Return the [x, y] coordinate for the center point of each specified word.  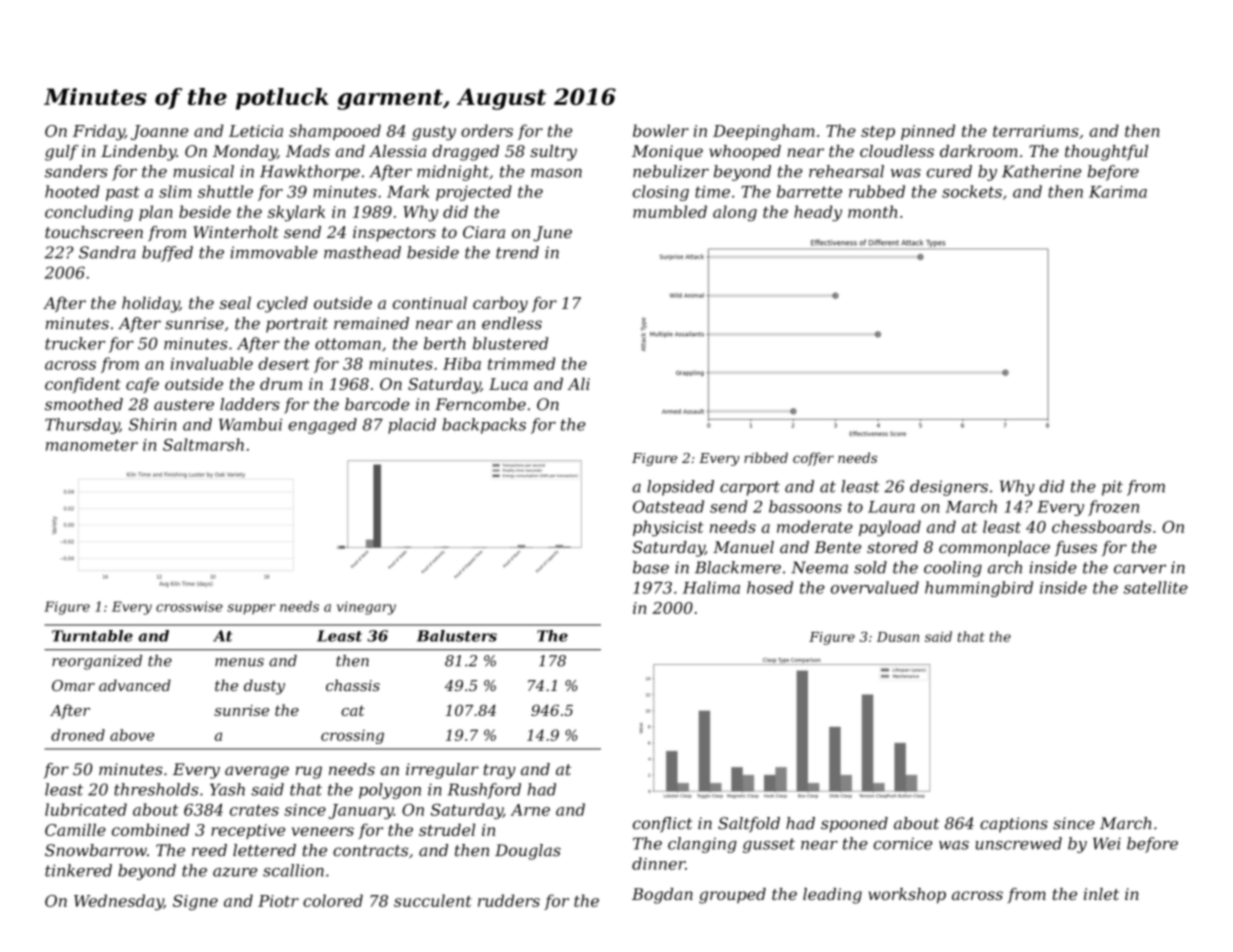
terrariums [1036, 131]
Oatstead [668, 506]
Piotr [278, 901]
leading [832, 896]
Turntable [92, 636]
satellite [1155, 587]
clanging [702, 845]
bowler [661, 130]
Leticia [256, 131]
